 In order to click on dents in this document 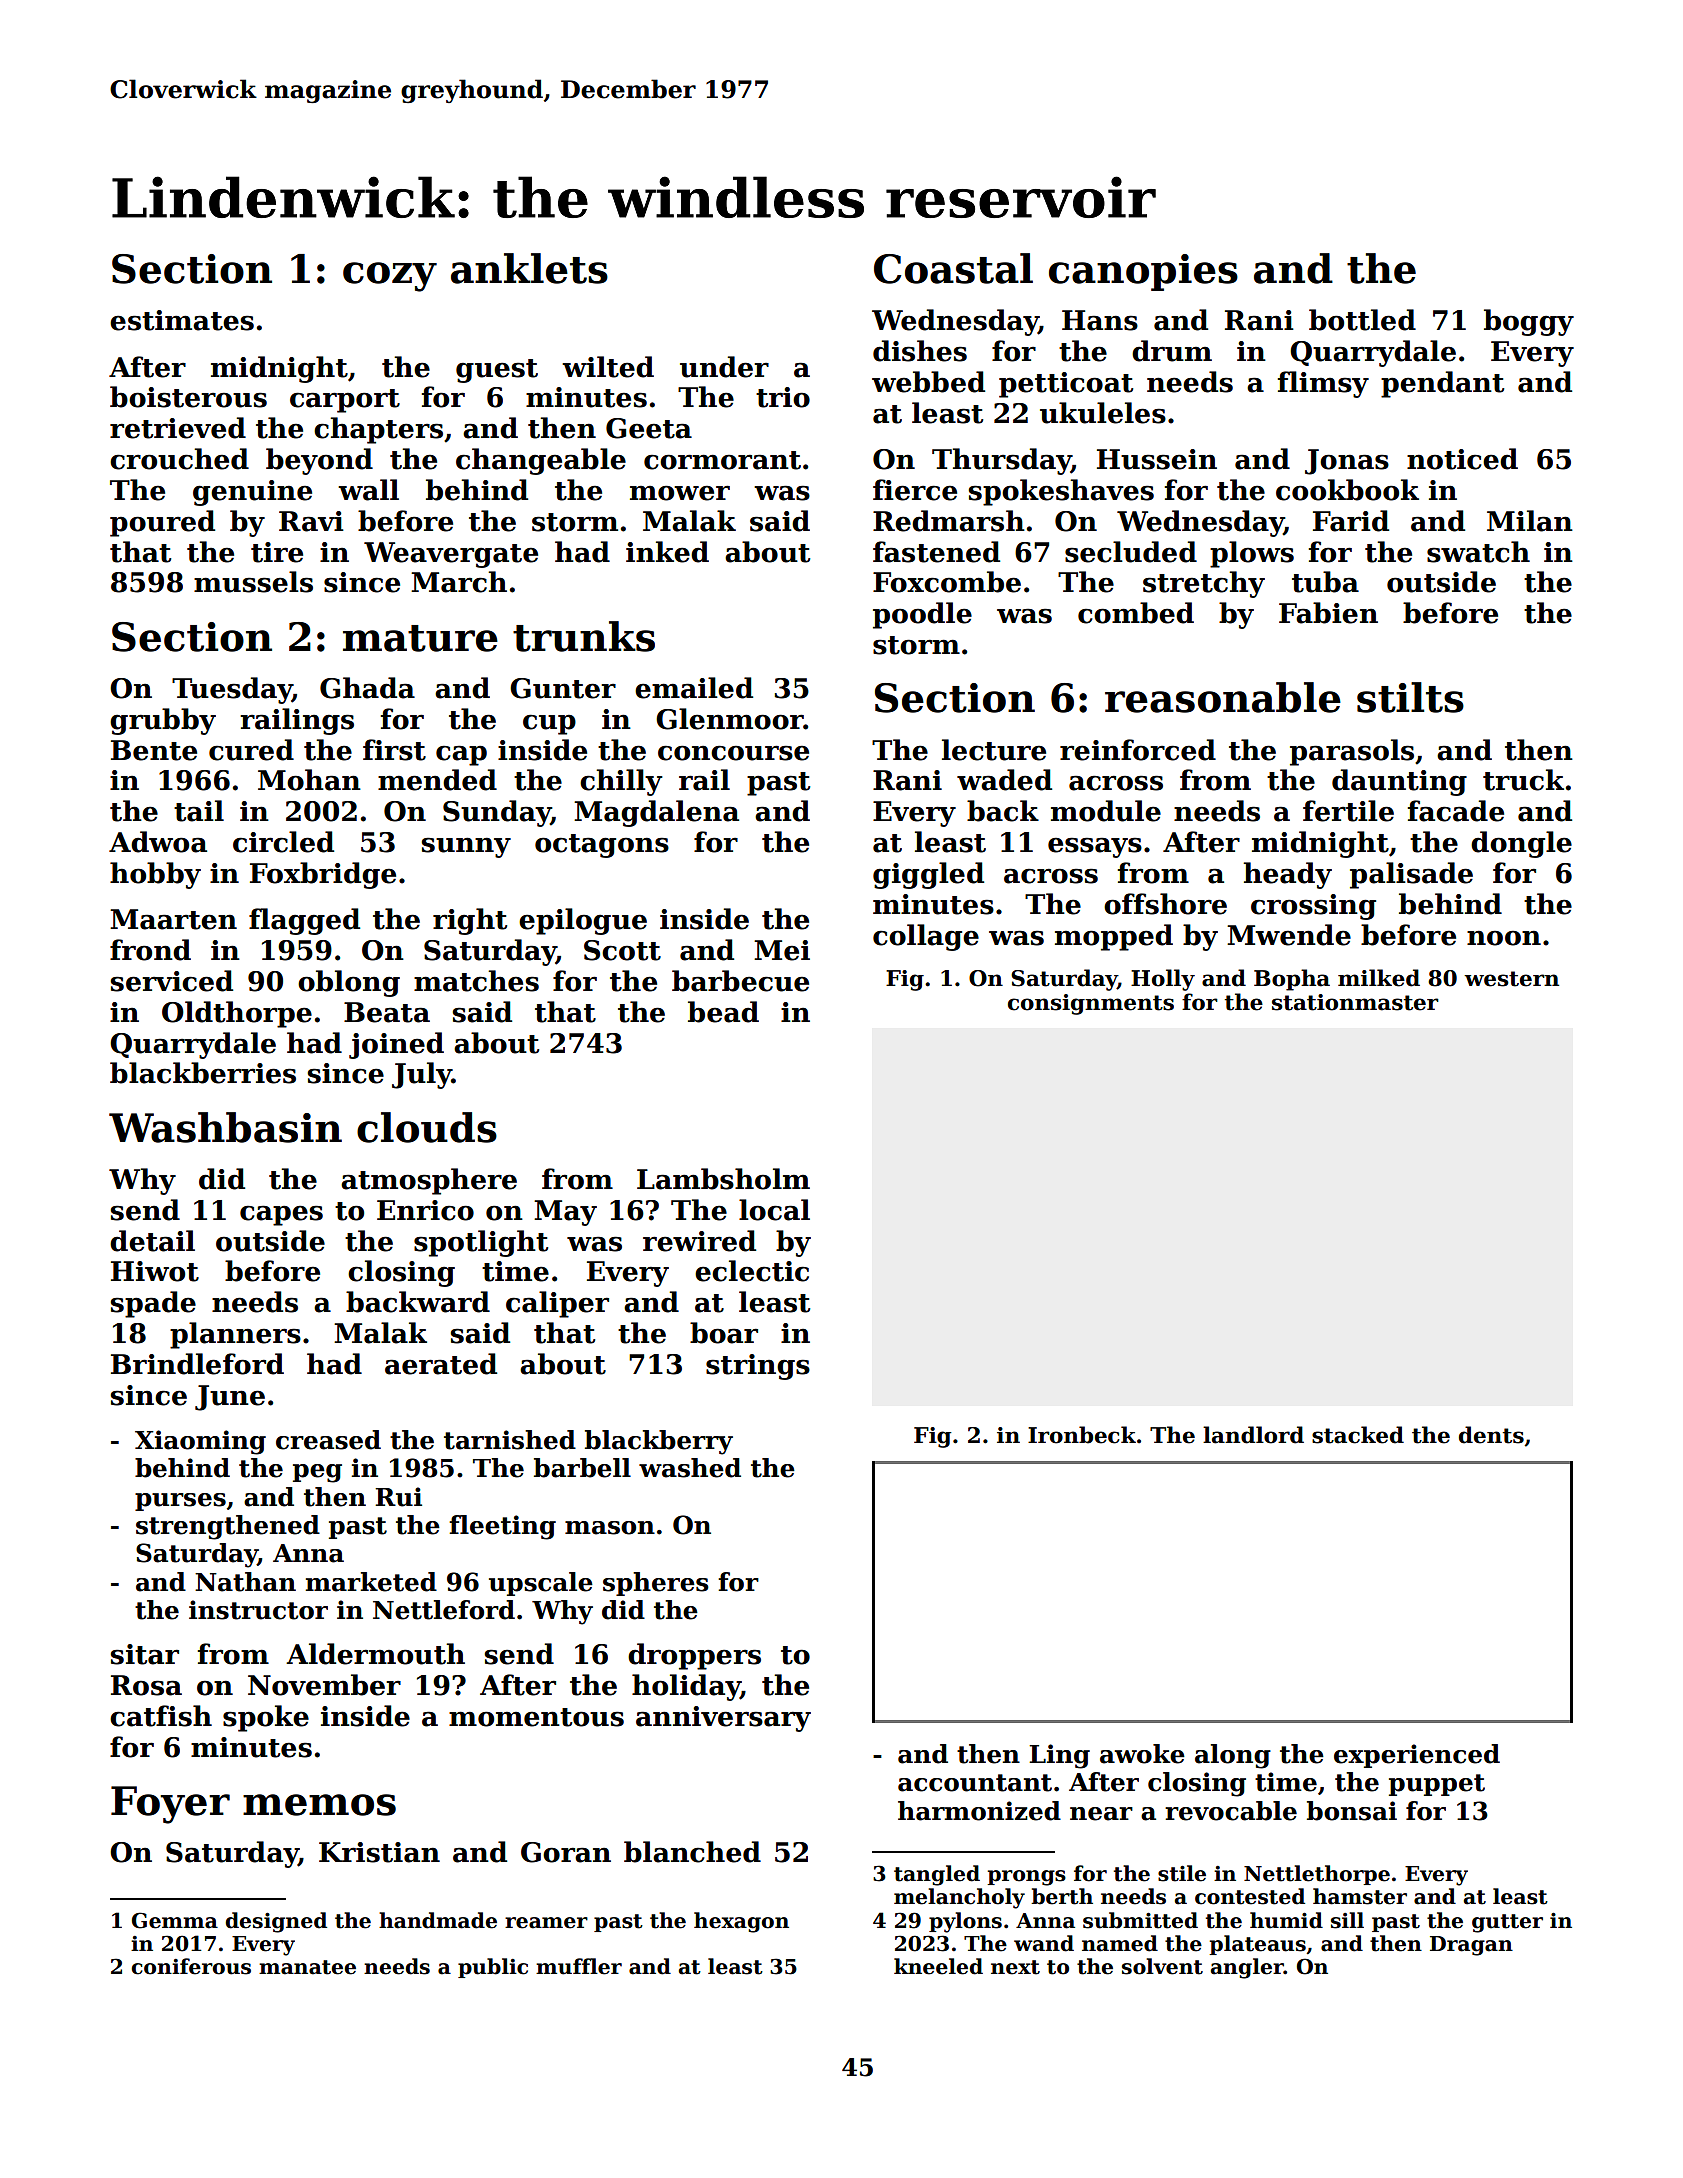, I will do `click(1491, 1435)`.
